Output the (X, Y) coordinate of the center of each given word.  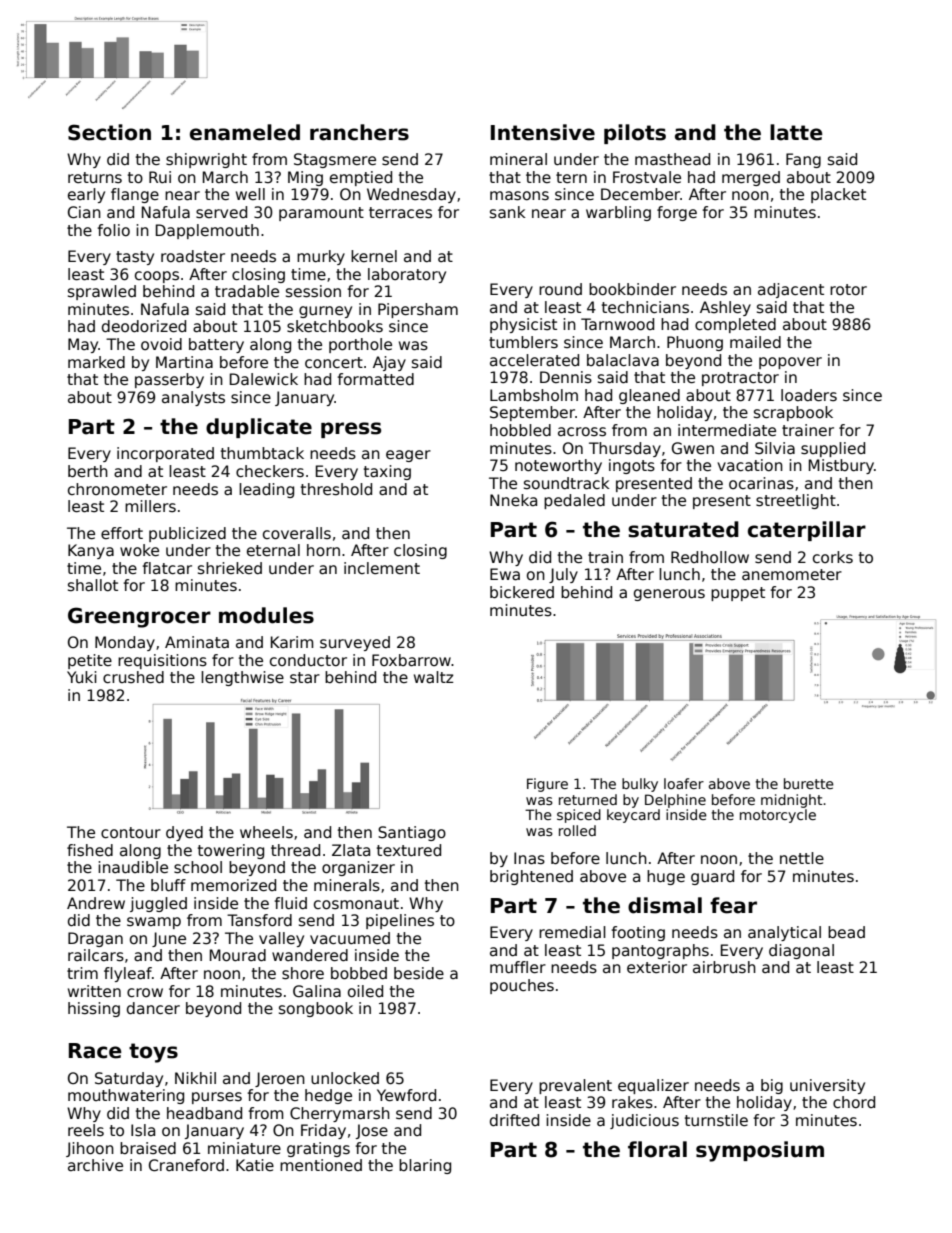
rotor (848, 289)
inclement (382, 568)
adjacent (791, 290)
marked (96, 362)
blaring (425, 1166)
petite (90, 661)
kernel (374, 256)
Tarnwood (617, 324)
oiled (365, 991)
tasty (135, 258)
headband (204, 1113)
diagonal (801, 951)
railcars (96, 955)
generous (669, 595)
